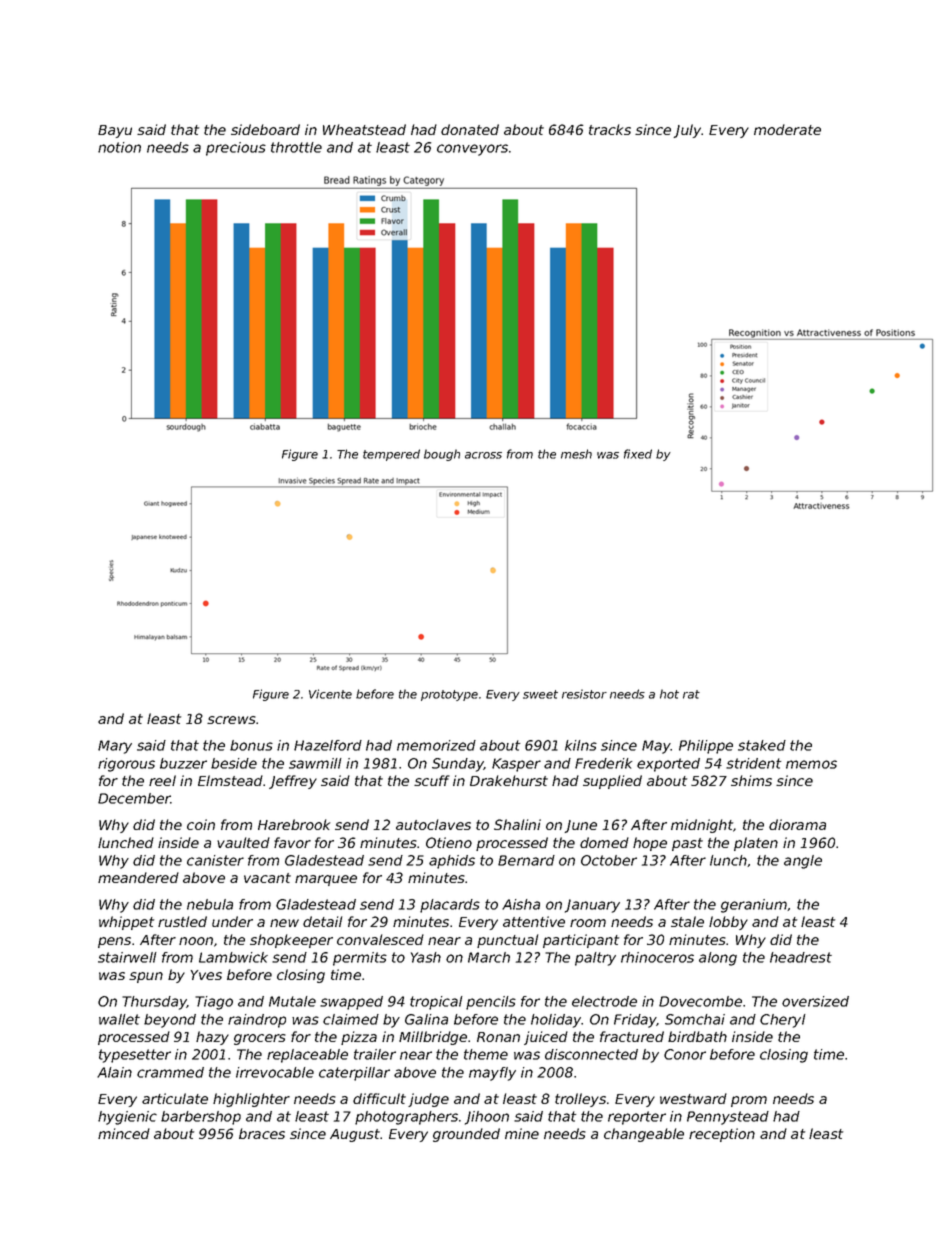  What do you see at coordinates (330, 694) in the screenshot?
I see `Vicente` at bounding box center [330, 694].
